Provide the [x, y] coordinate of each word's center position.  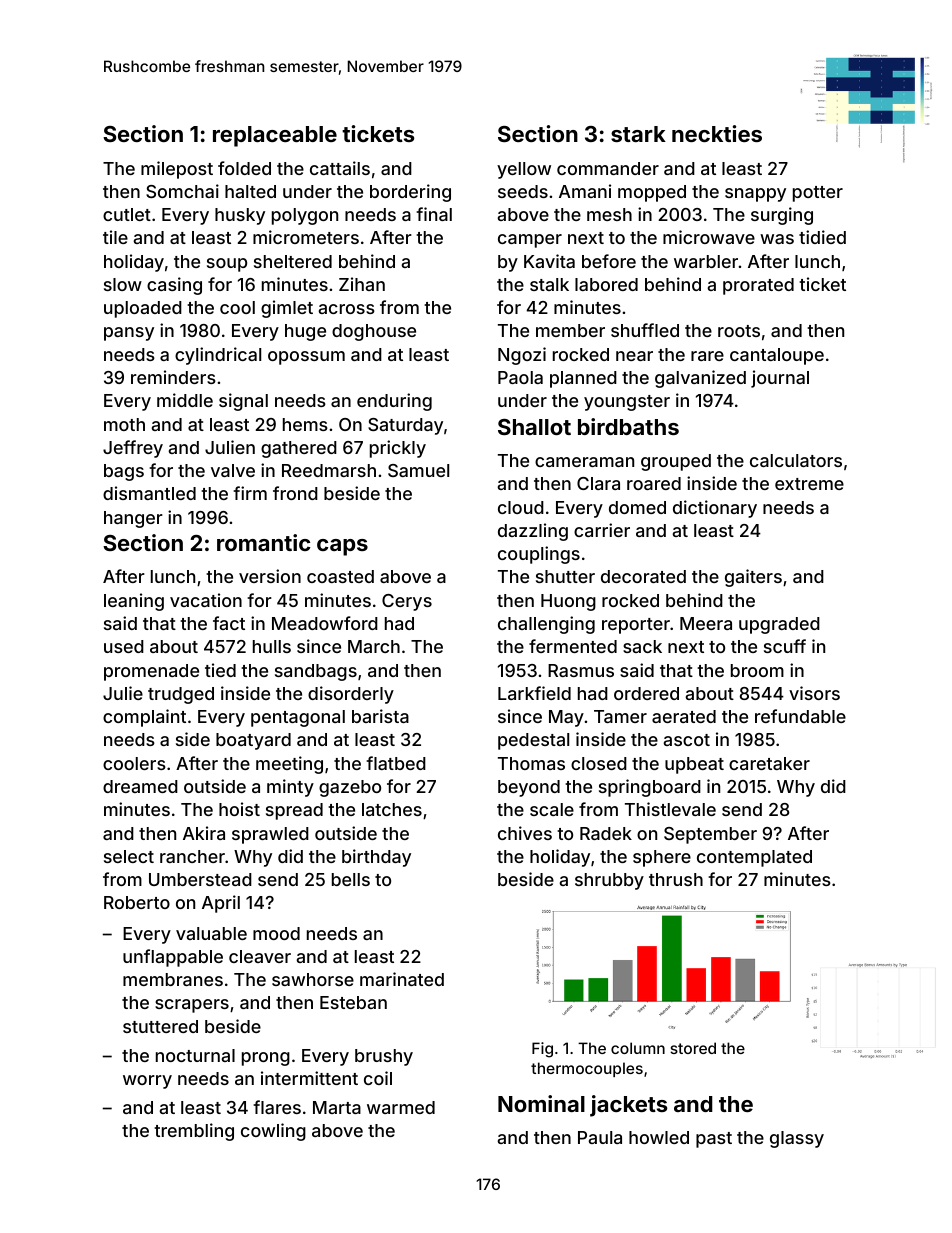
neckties [717, 133]
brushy [384, 1057]
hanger [133, 519]
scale [552, 809]
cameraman [584, 462]
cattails [340, 168]
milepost [177, 170]
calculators [796, 460]
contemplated [754, 858]
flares [277, 1107]
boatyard [253, 741]
